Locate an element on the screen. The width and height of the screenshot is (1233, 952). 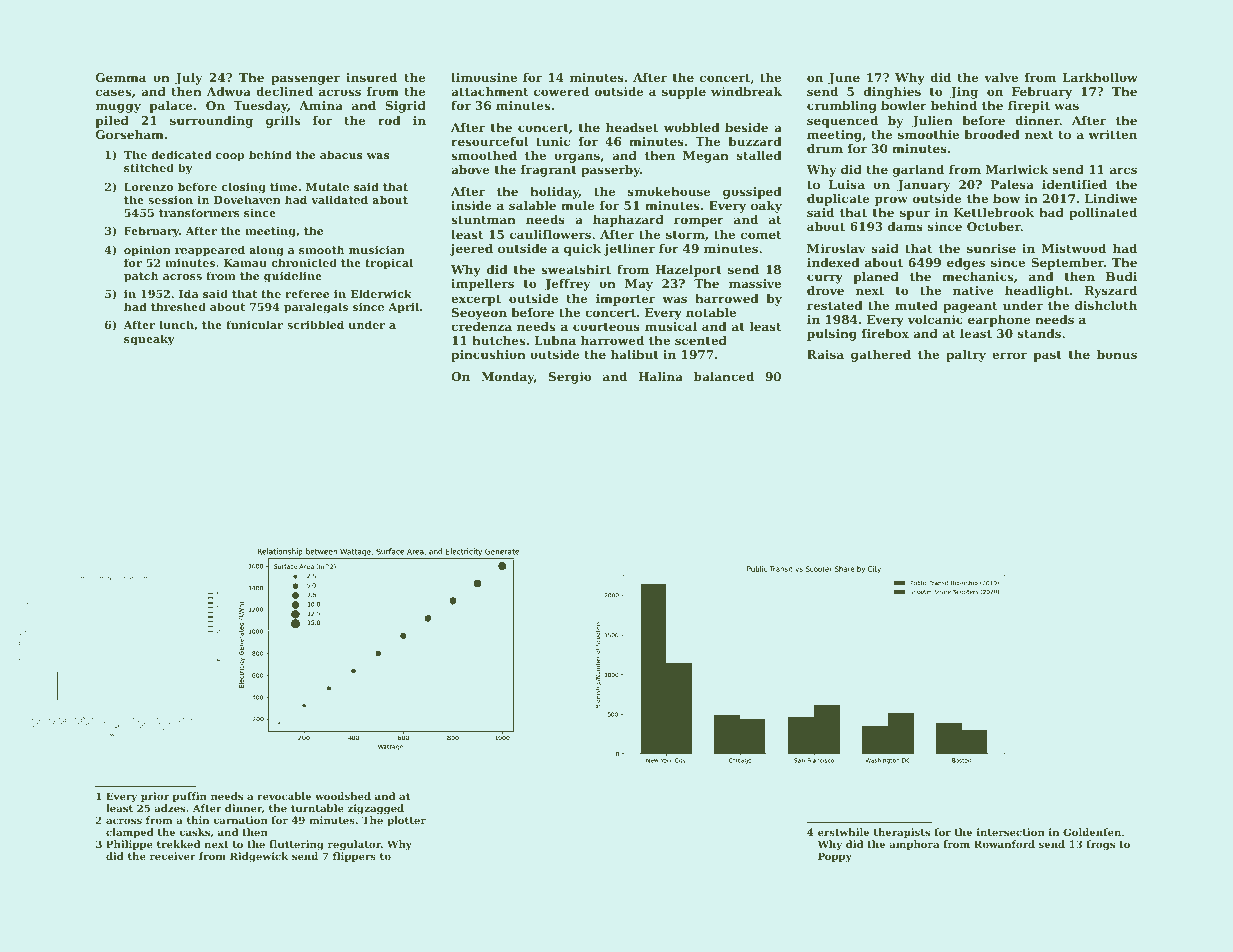
Kettlebrook is located at coordinates (994, 212).
